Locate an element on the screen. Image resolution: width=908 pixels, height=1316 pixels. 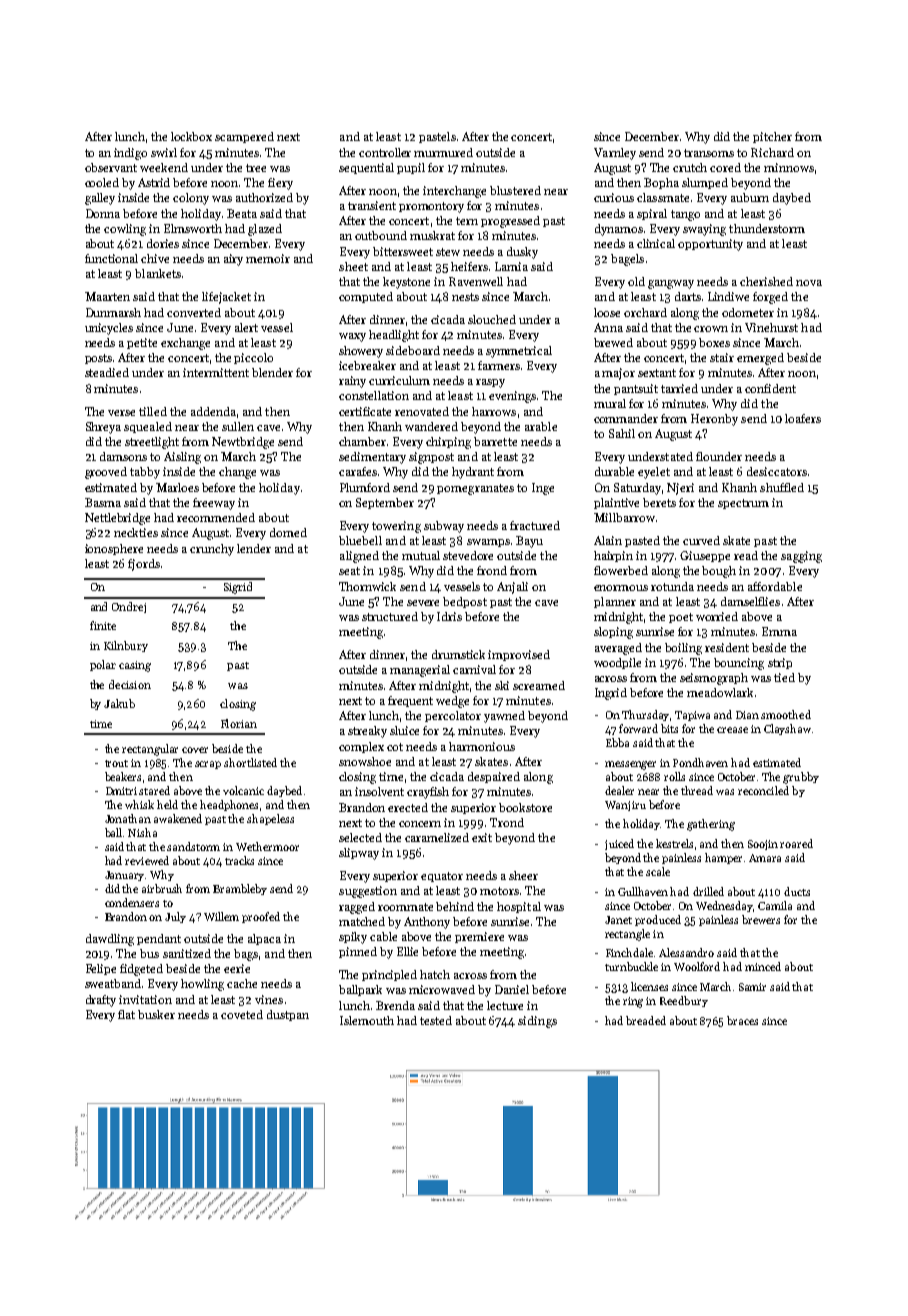
coveted is located at coordinates (242, 1014).
